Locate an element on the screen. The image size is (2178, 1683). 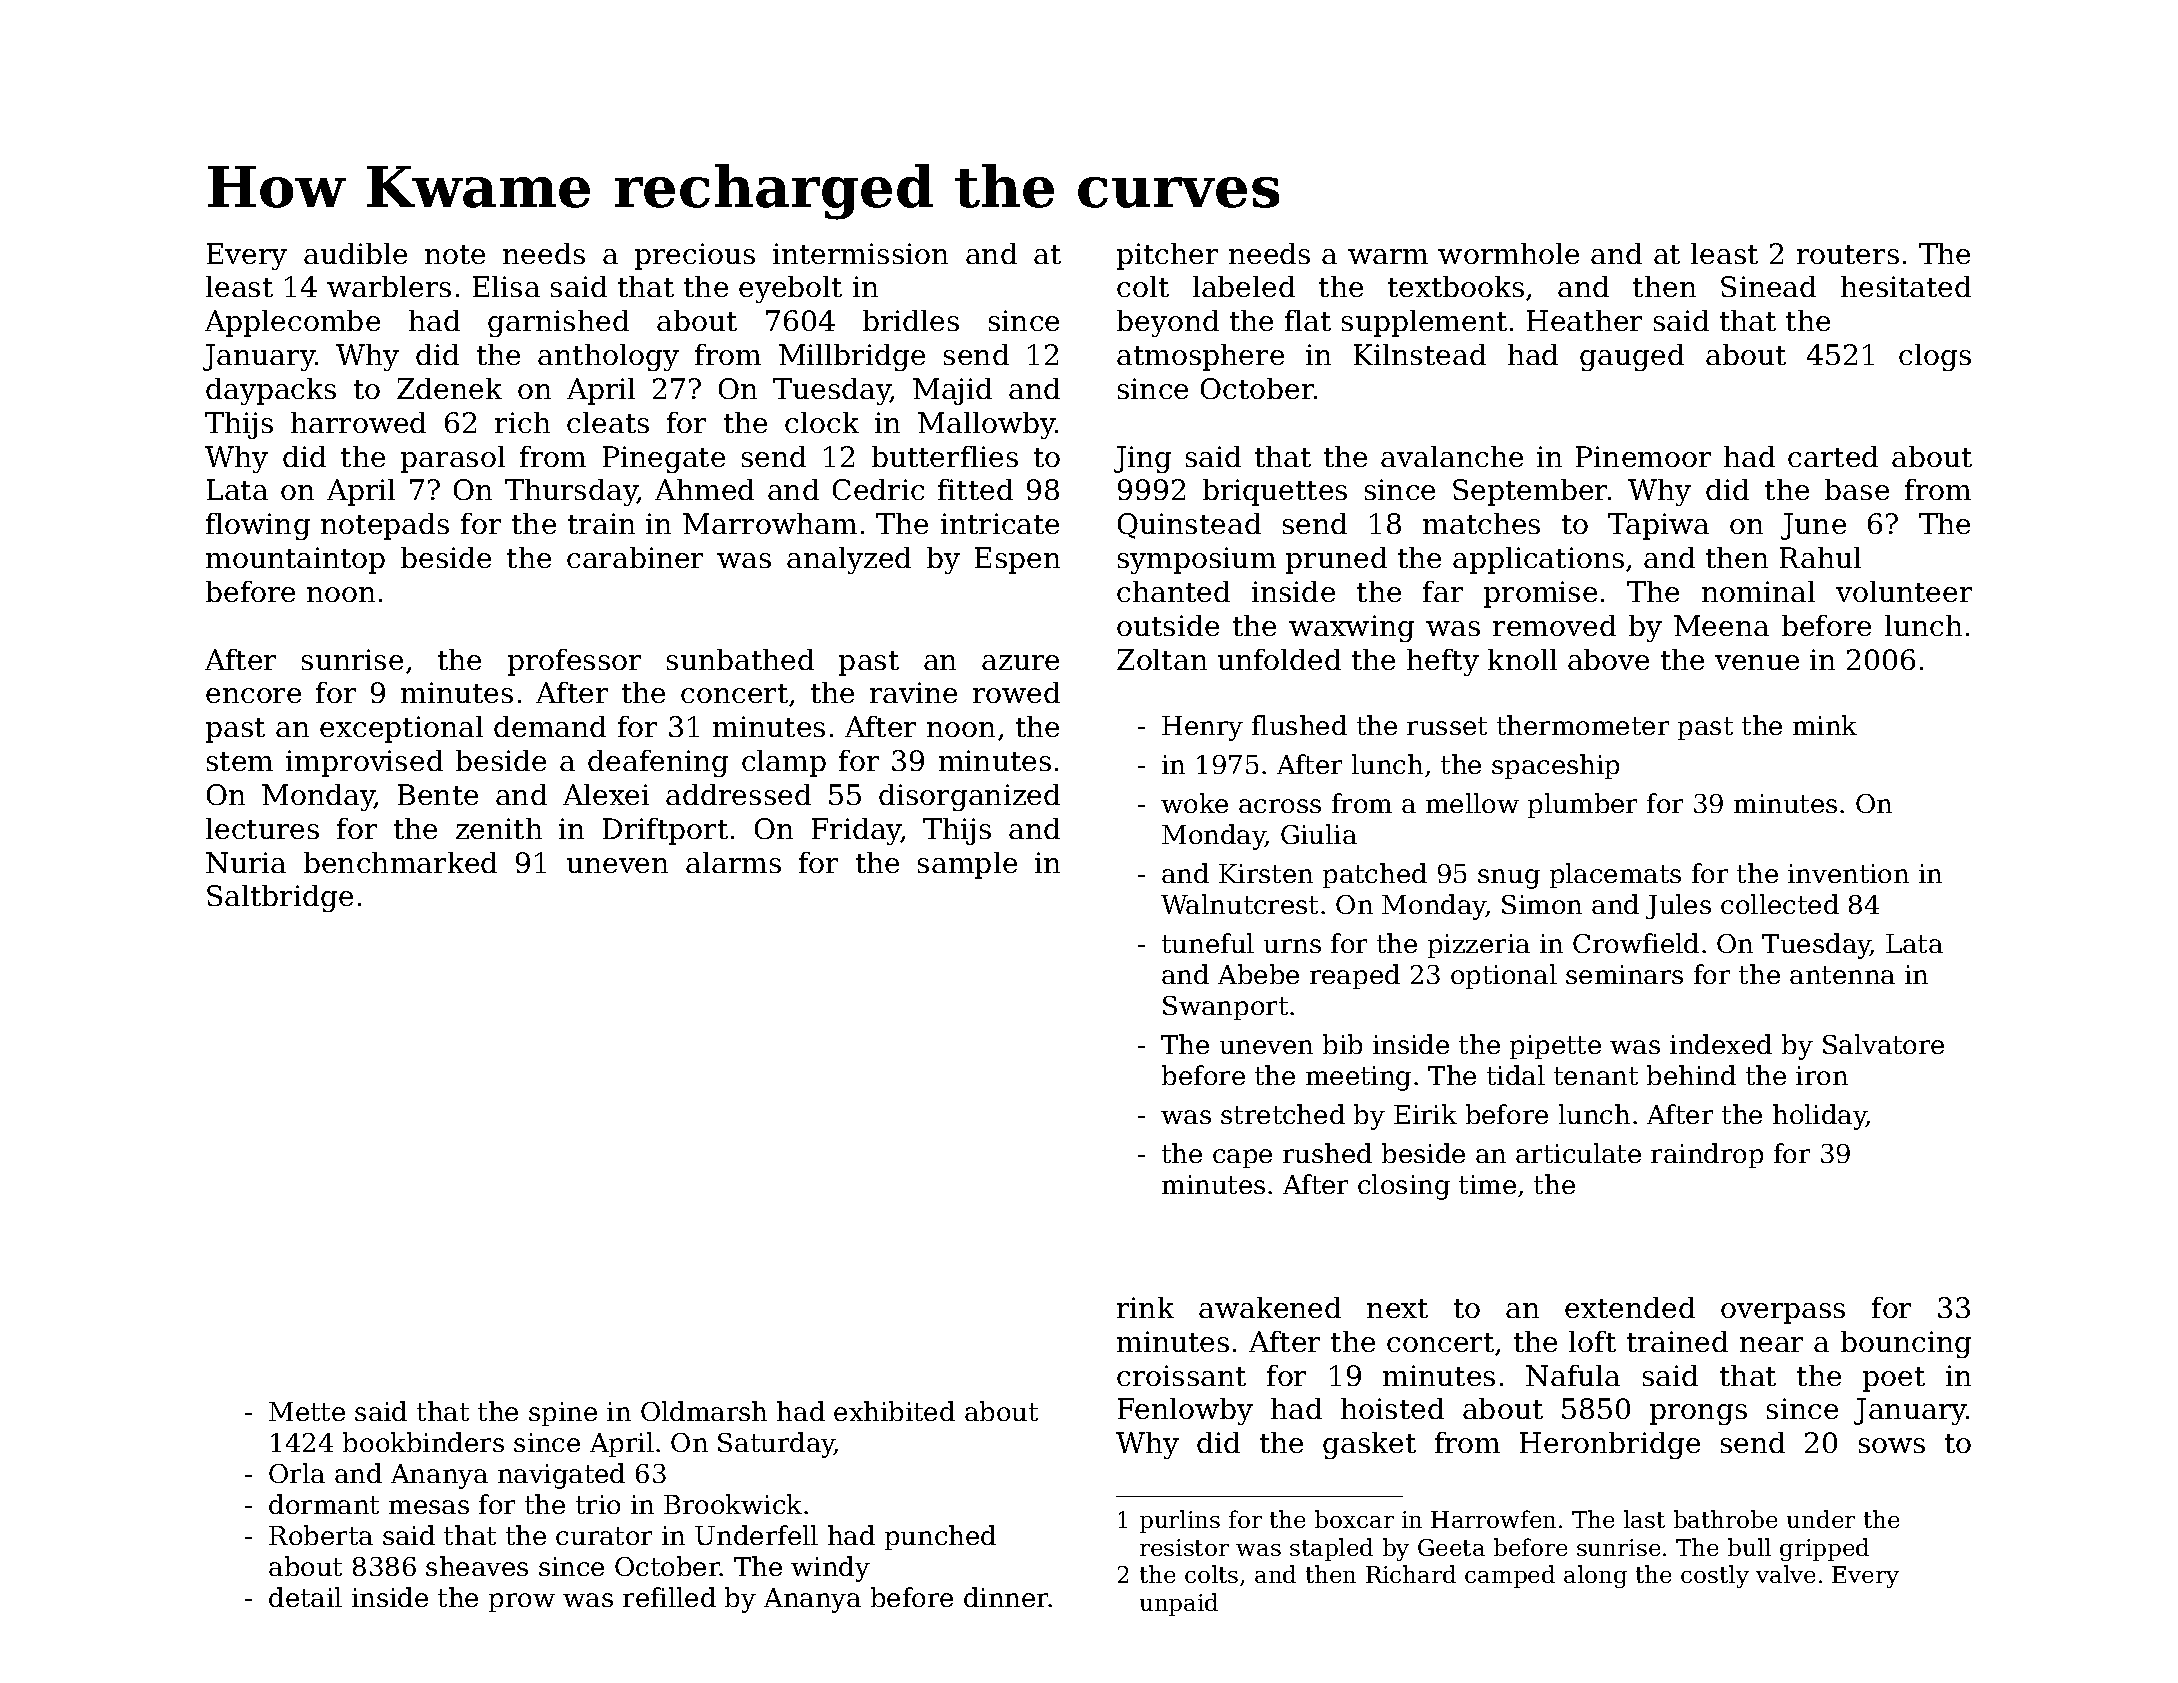
Saltbridge is located at coordinates (280, 898).
